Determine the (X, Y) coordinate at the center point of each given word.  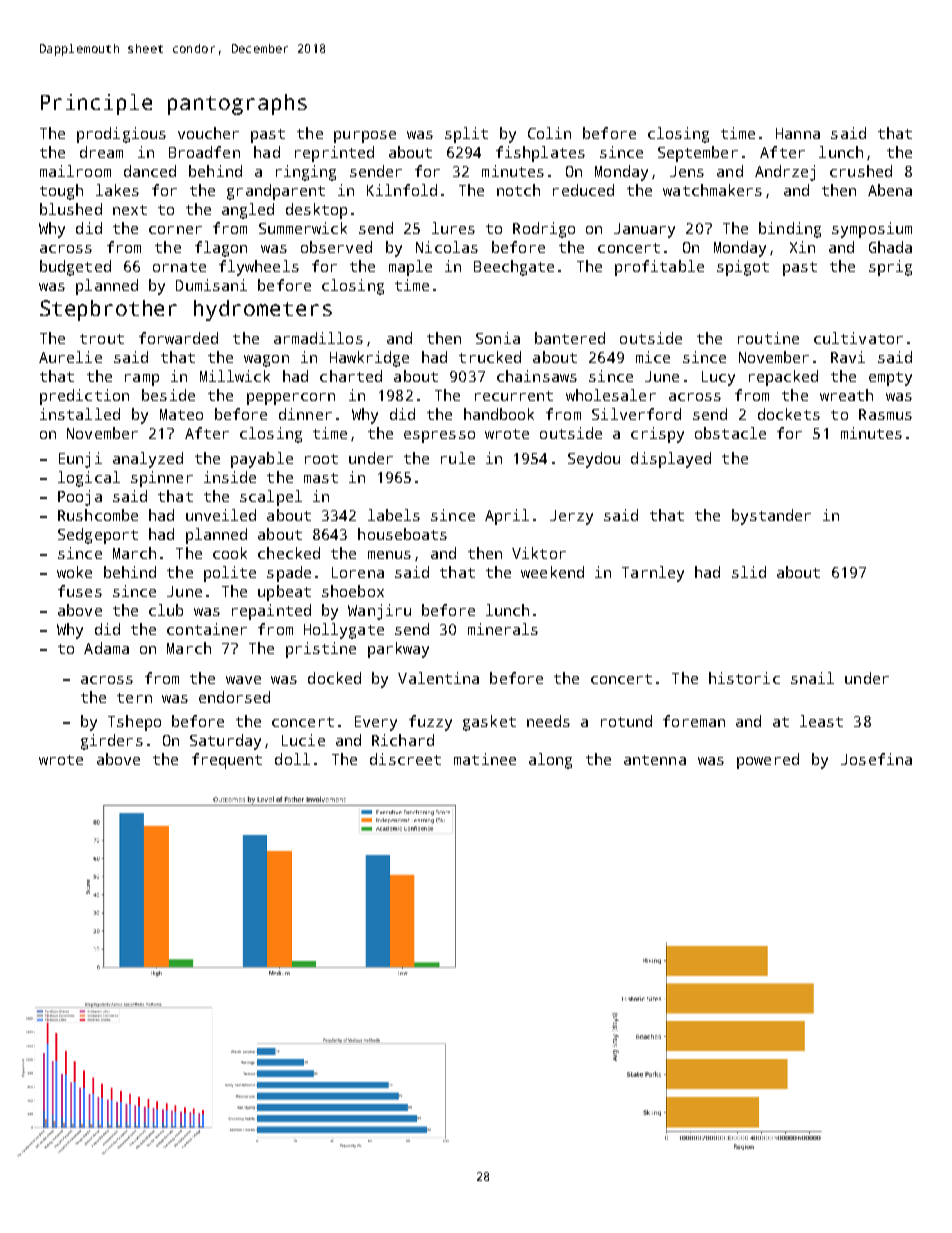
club (166, 610)
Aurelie (70, 357)
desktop (316, 211)
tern (134, 698)
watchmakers (712, 190)
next (130, 210)
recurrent (514, 396)
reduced (583, 190)
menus (389, 555)
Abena (890, 190)
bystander (771, 517)
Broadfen (204, 152)
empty (890, 379)
